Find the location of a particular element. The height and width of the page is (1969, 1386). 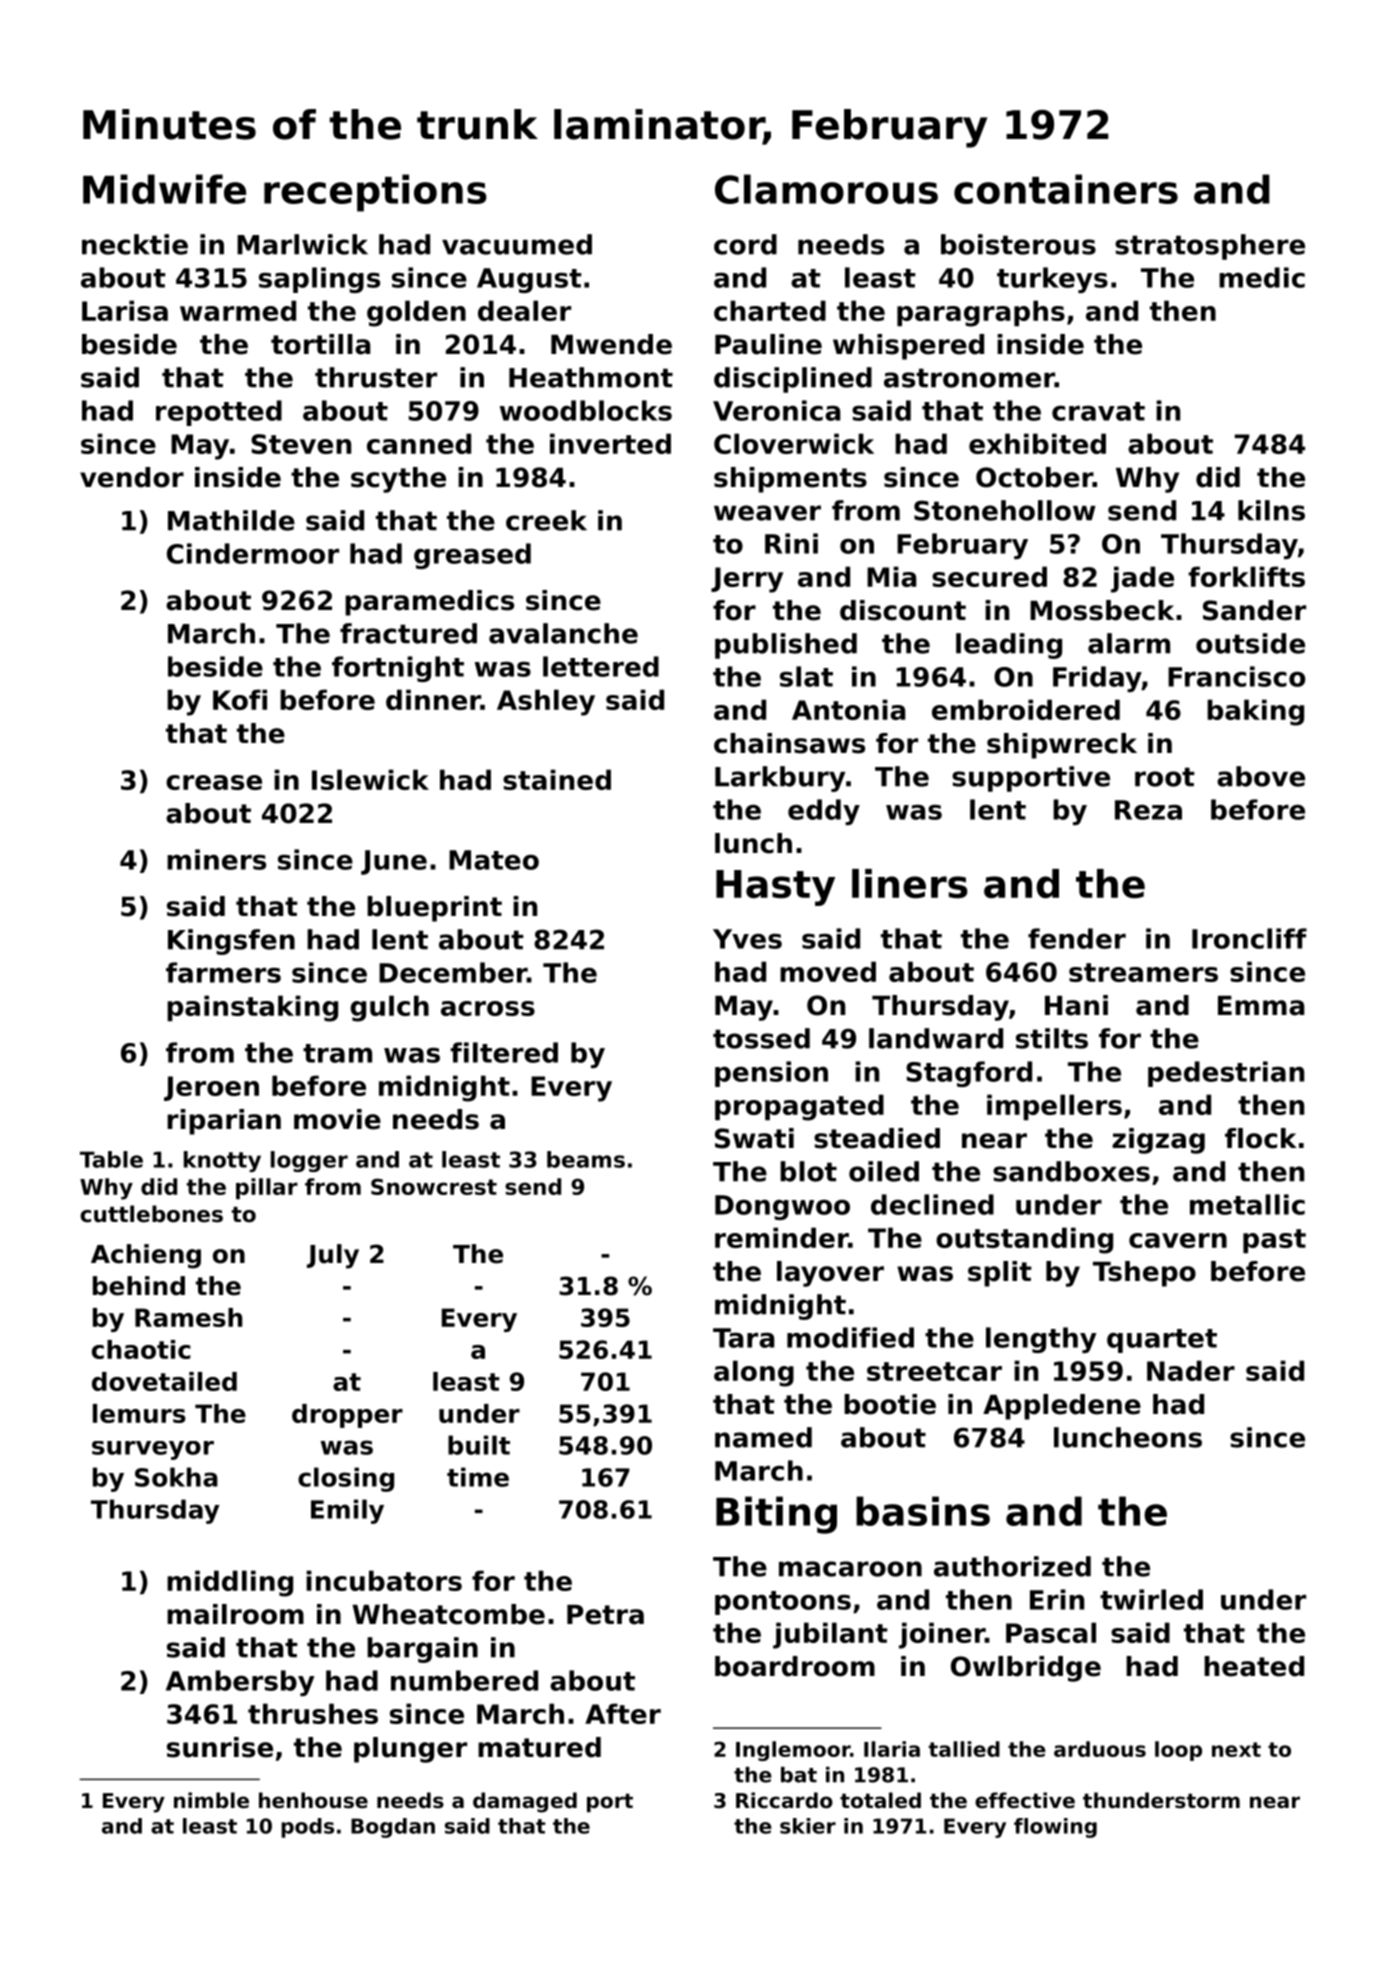

effective is located at coordinates (1025, 1800).
